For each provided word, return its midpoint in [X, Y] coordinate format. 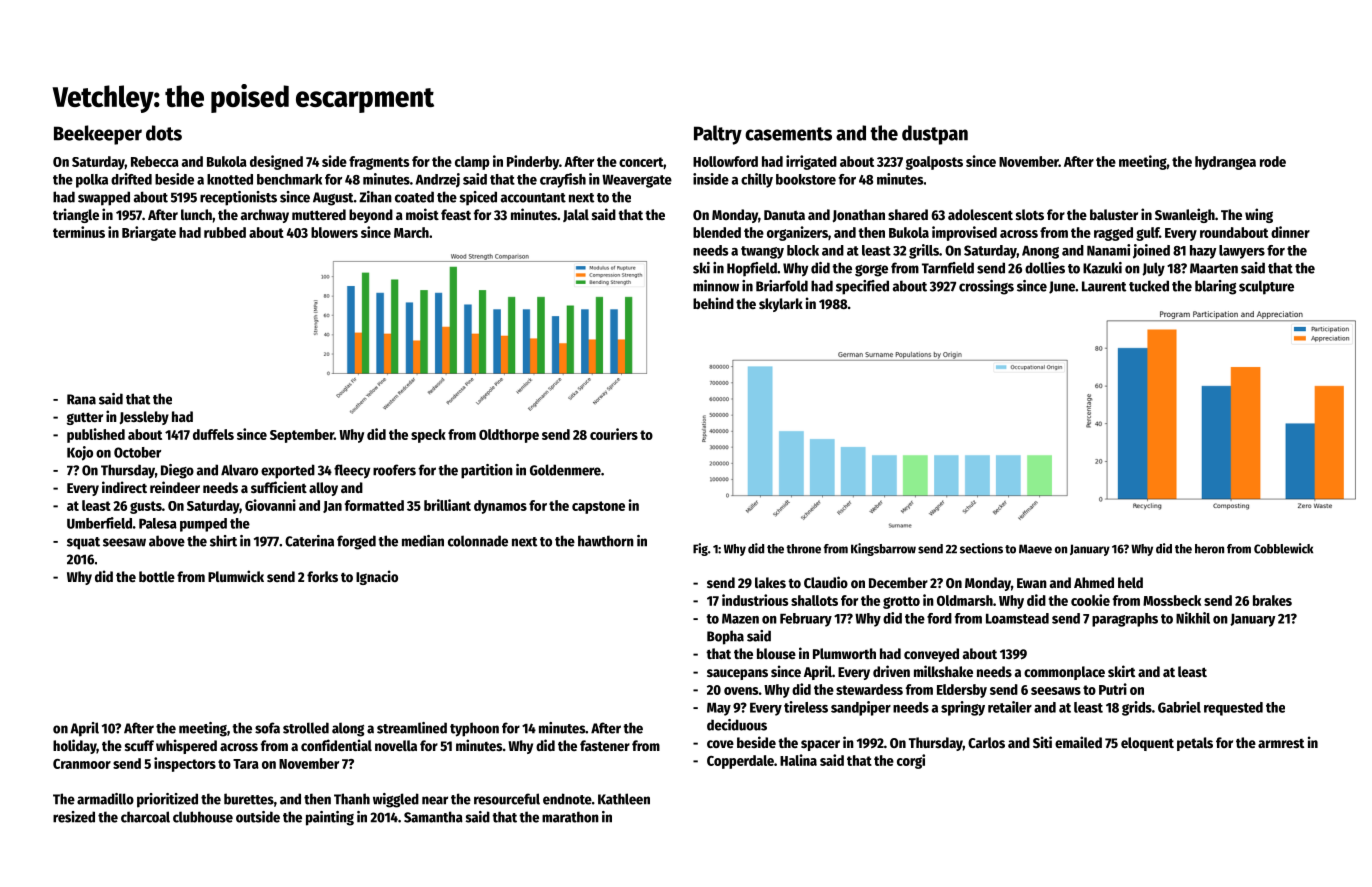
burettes [249, 799]
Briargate [149, 233]
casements [788, 134]
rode [1273, 161]
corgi [911, 761]
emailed [1078, 742]
